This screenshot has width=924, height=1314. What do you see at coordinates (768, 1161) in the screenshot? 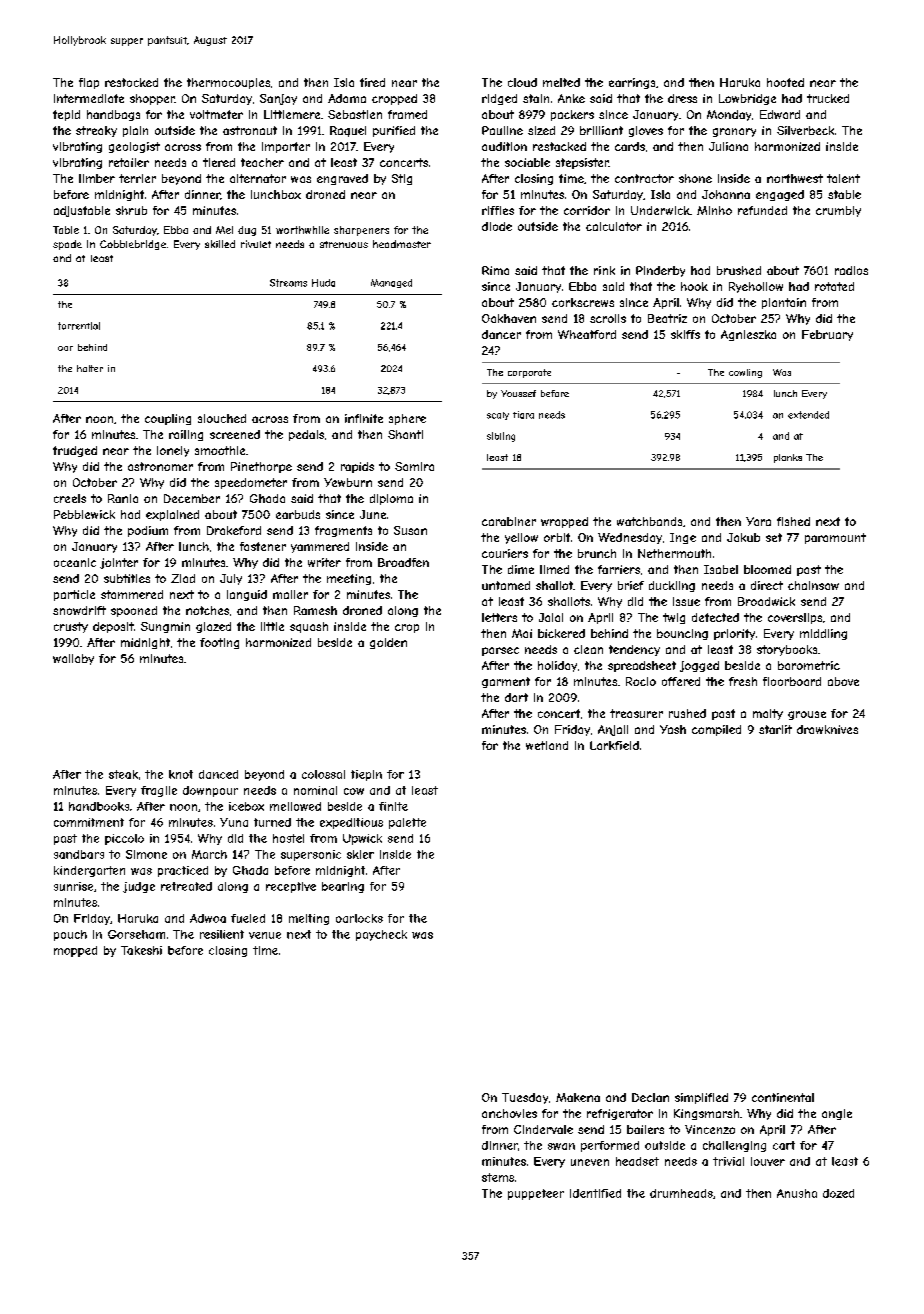
I see `louver` at bounding box center [768, 1161].
